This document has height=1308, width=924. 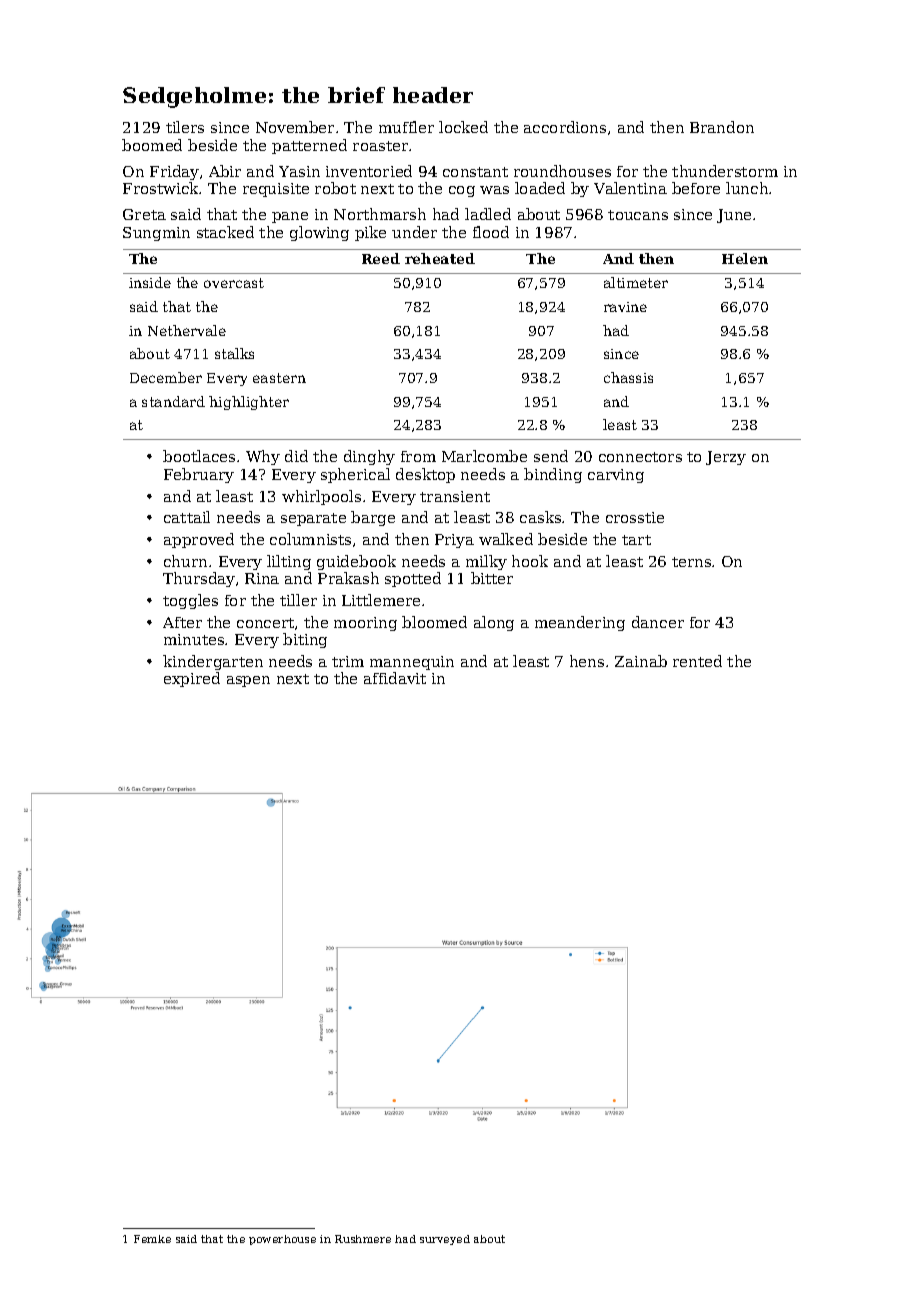 I want to click on Brandon, so click(x=722, y=127).
